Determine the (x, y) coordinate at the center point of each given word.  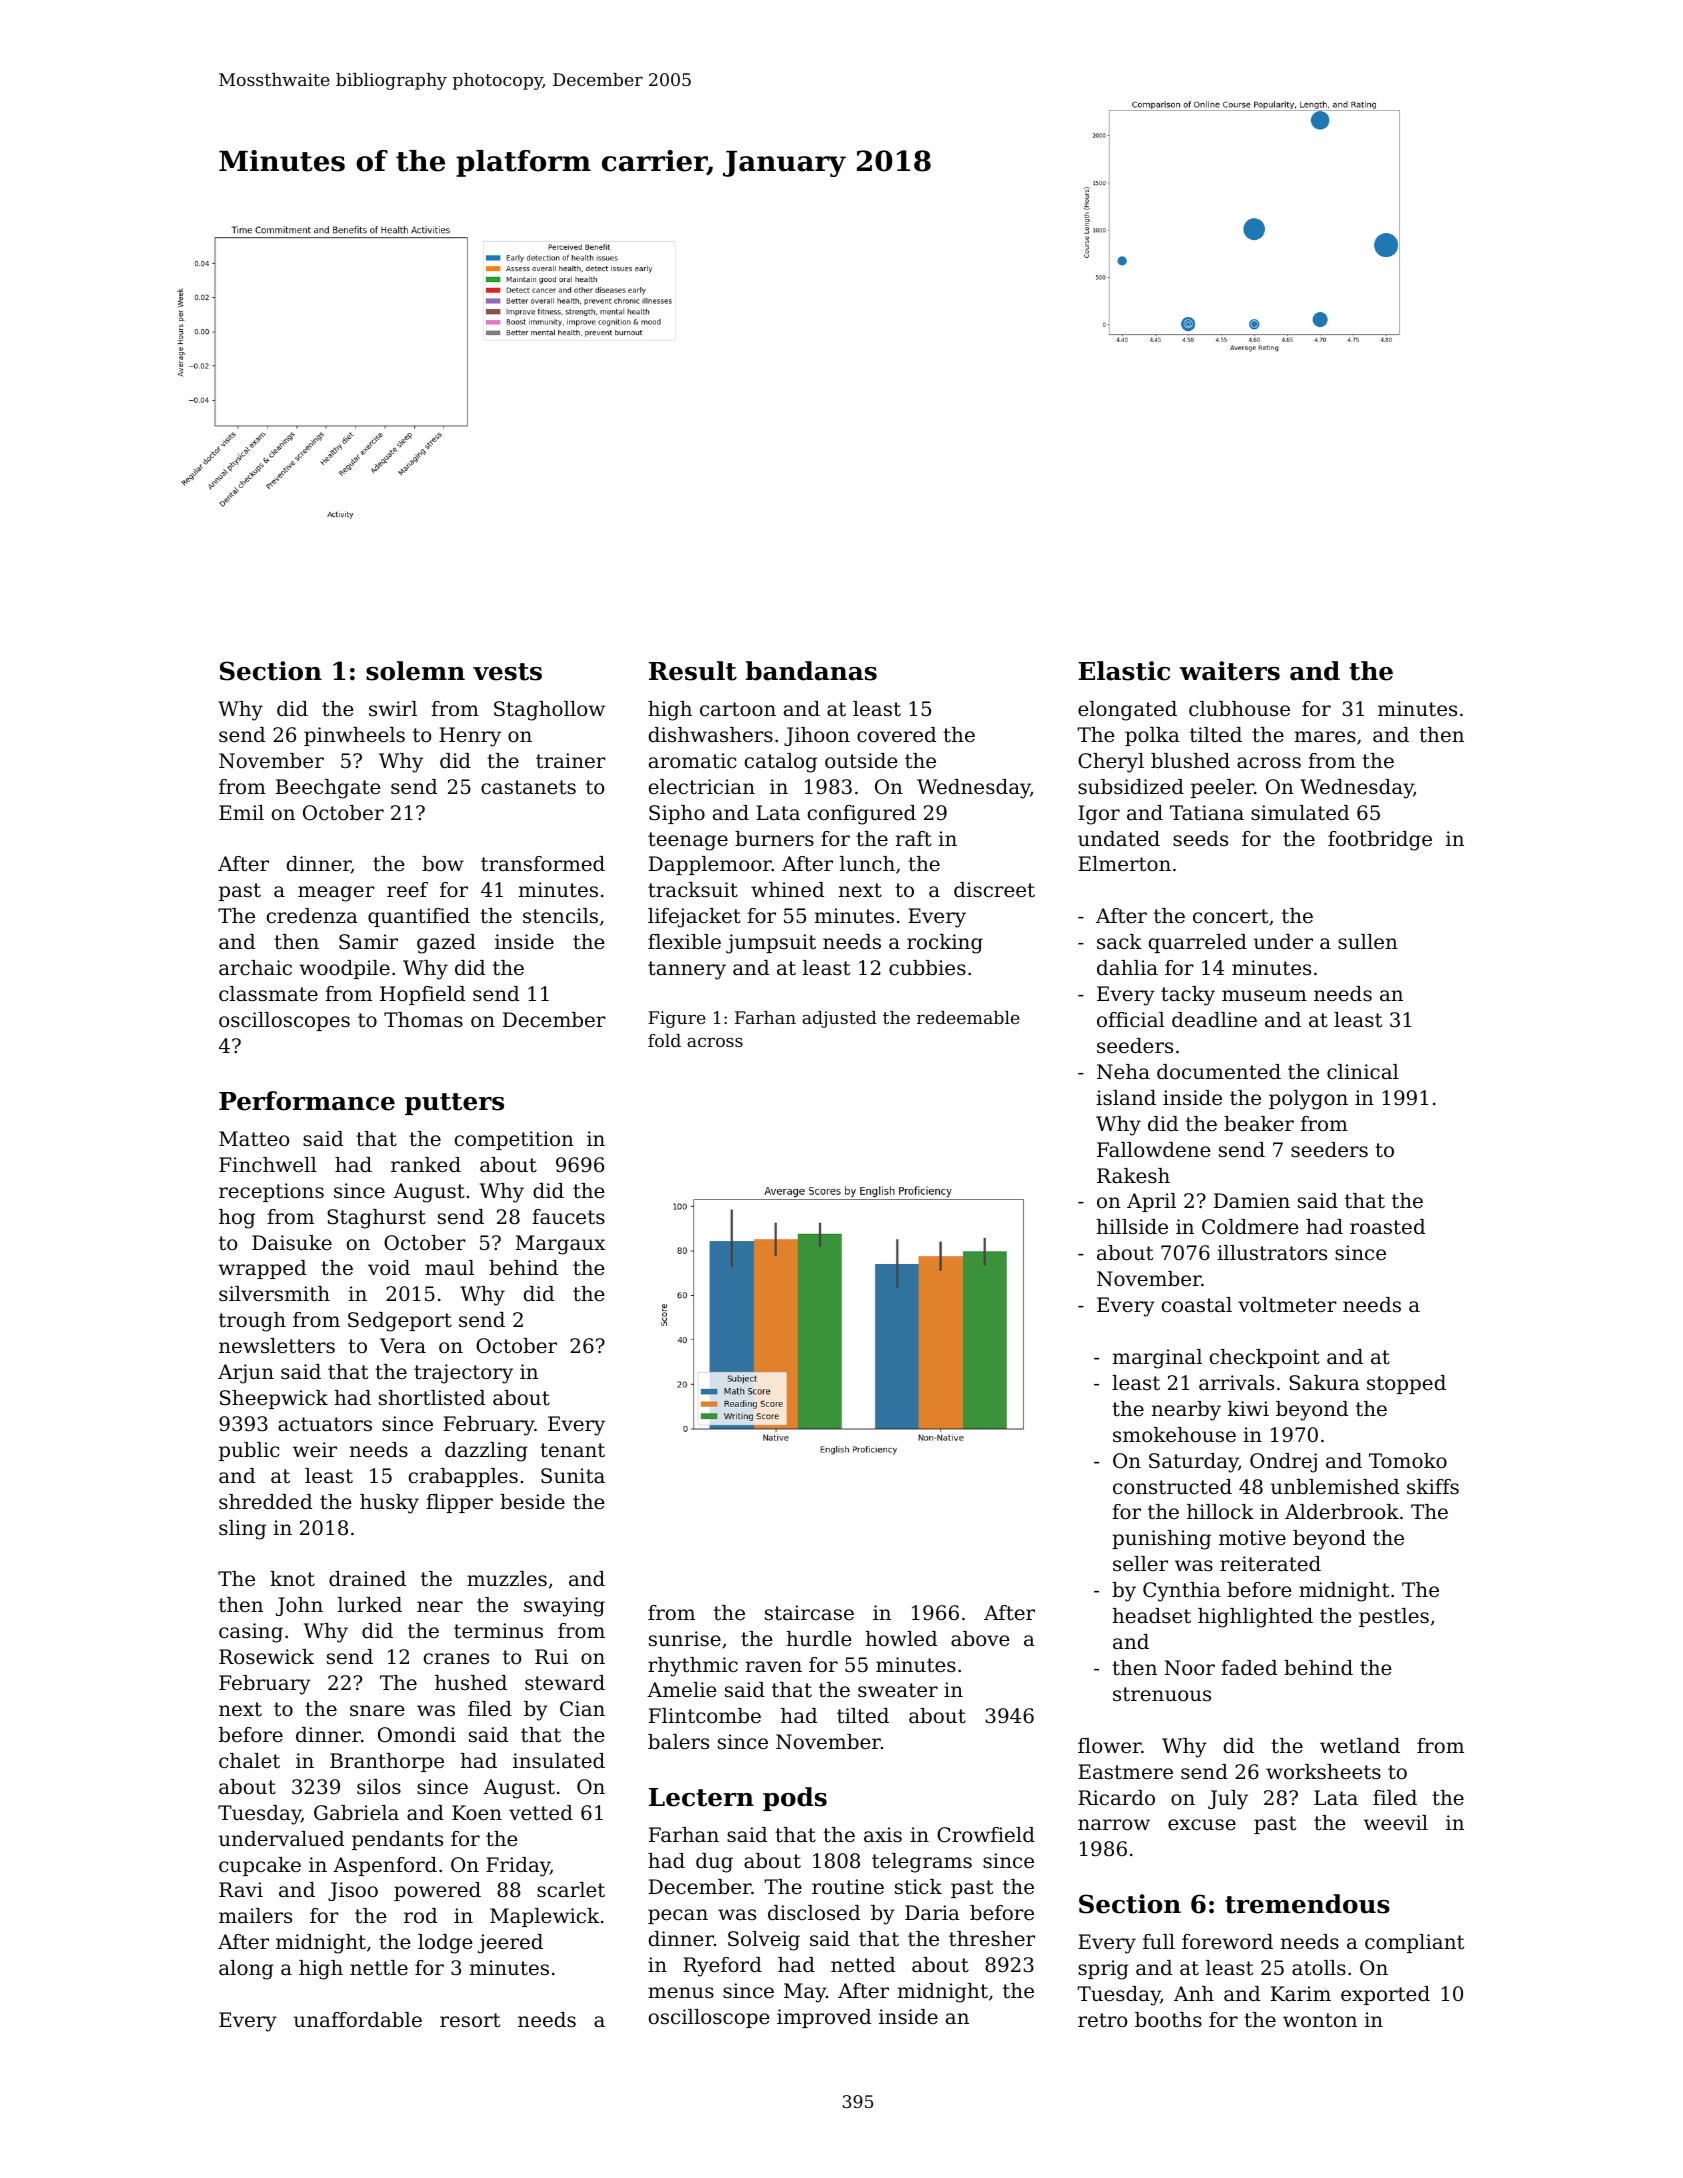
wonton (1320, 2020)
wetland (1360, 1746)
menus (681, 1993)
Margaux (561, 1245)
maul (449, 1268)
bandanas (811, 671)
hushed (471, 1682)
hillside (1132, 1226)
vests (507, 672)
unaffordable (358, 2020)
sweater (898, 1690)
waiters (1230, 671)
